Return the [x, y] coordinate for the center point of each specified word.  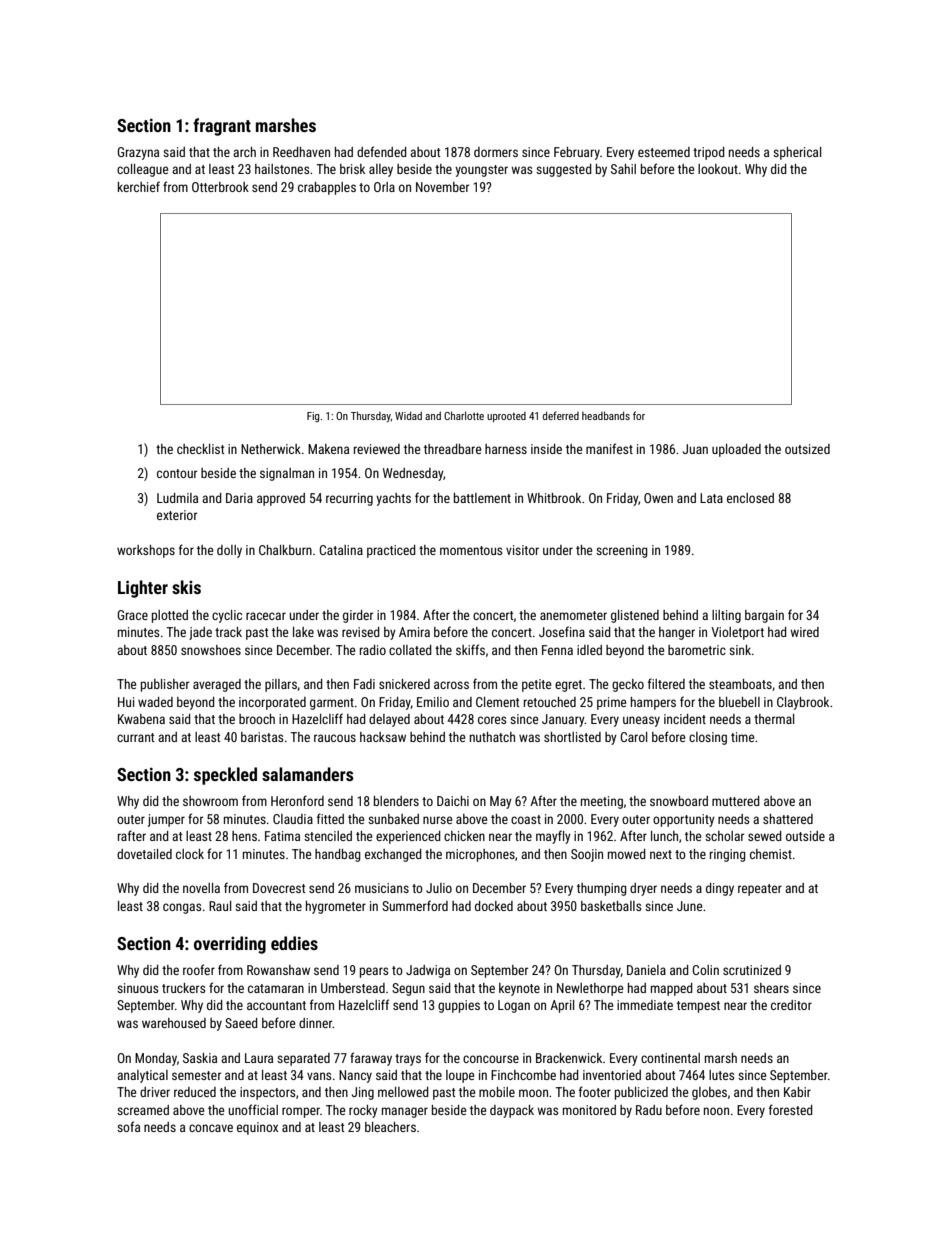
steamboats [740, 684]
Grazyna [138, 153]
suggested [564, 170]
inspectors [267, 1093]
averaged [217, 685]
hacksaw [383, 737]
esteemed [664, 152]
